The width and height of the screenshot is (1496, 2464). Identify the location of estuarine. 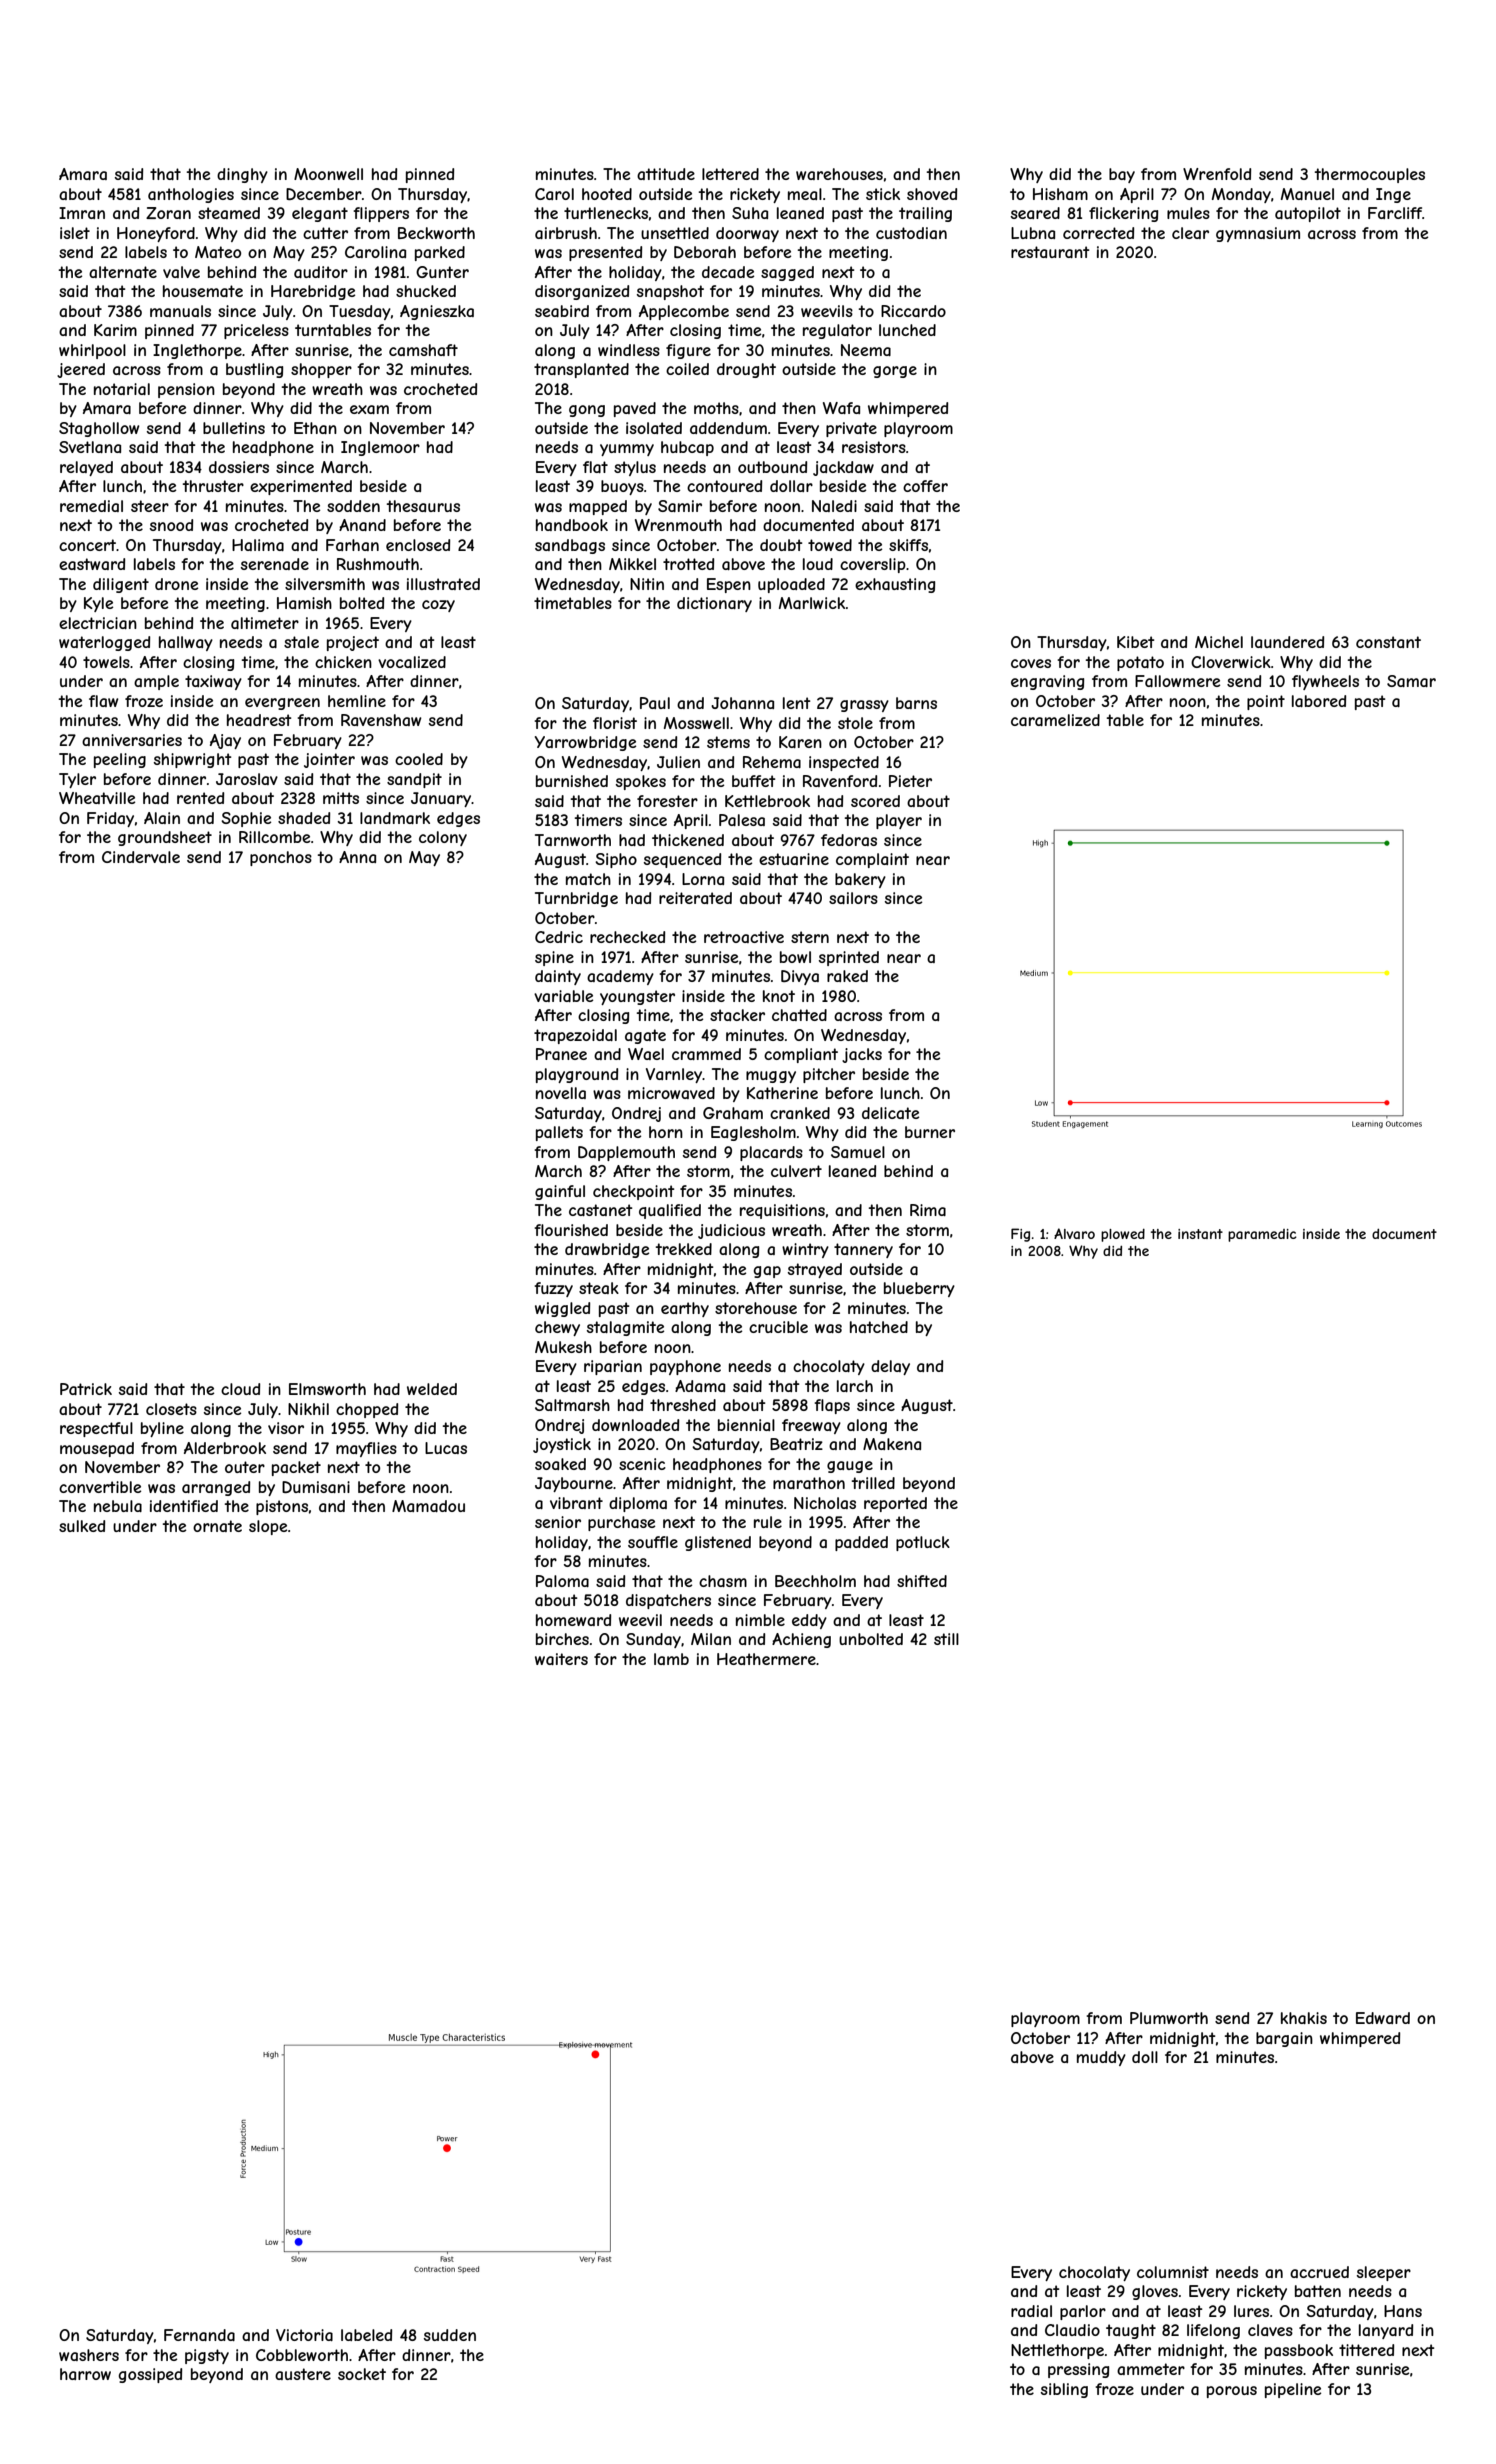
(794, 859).
